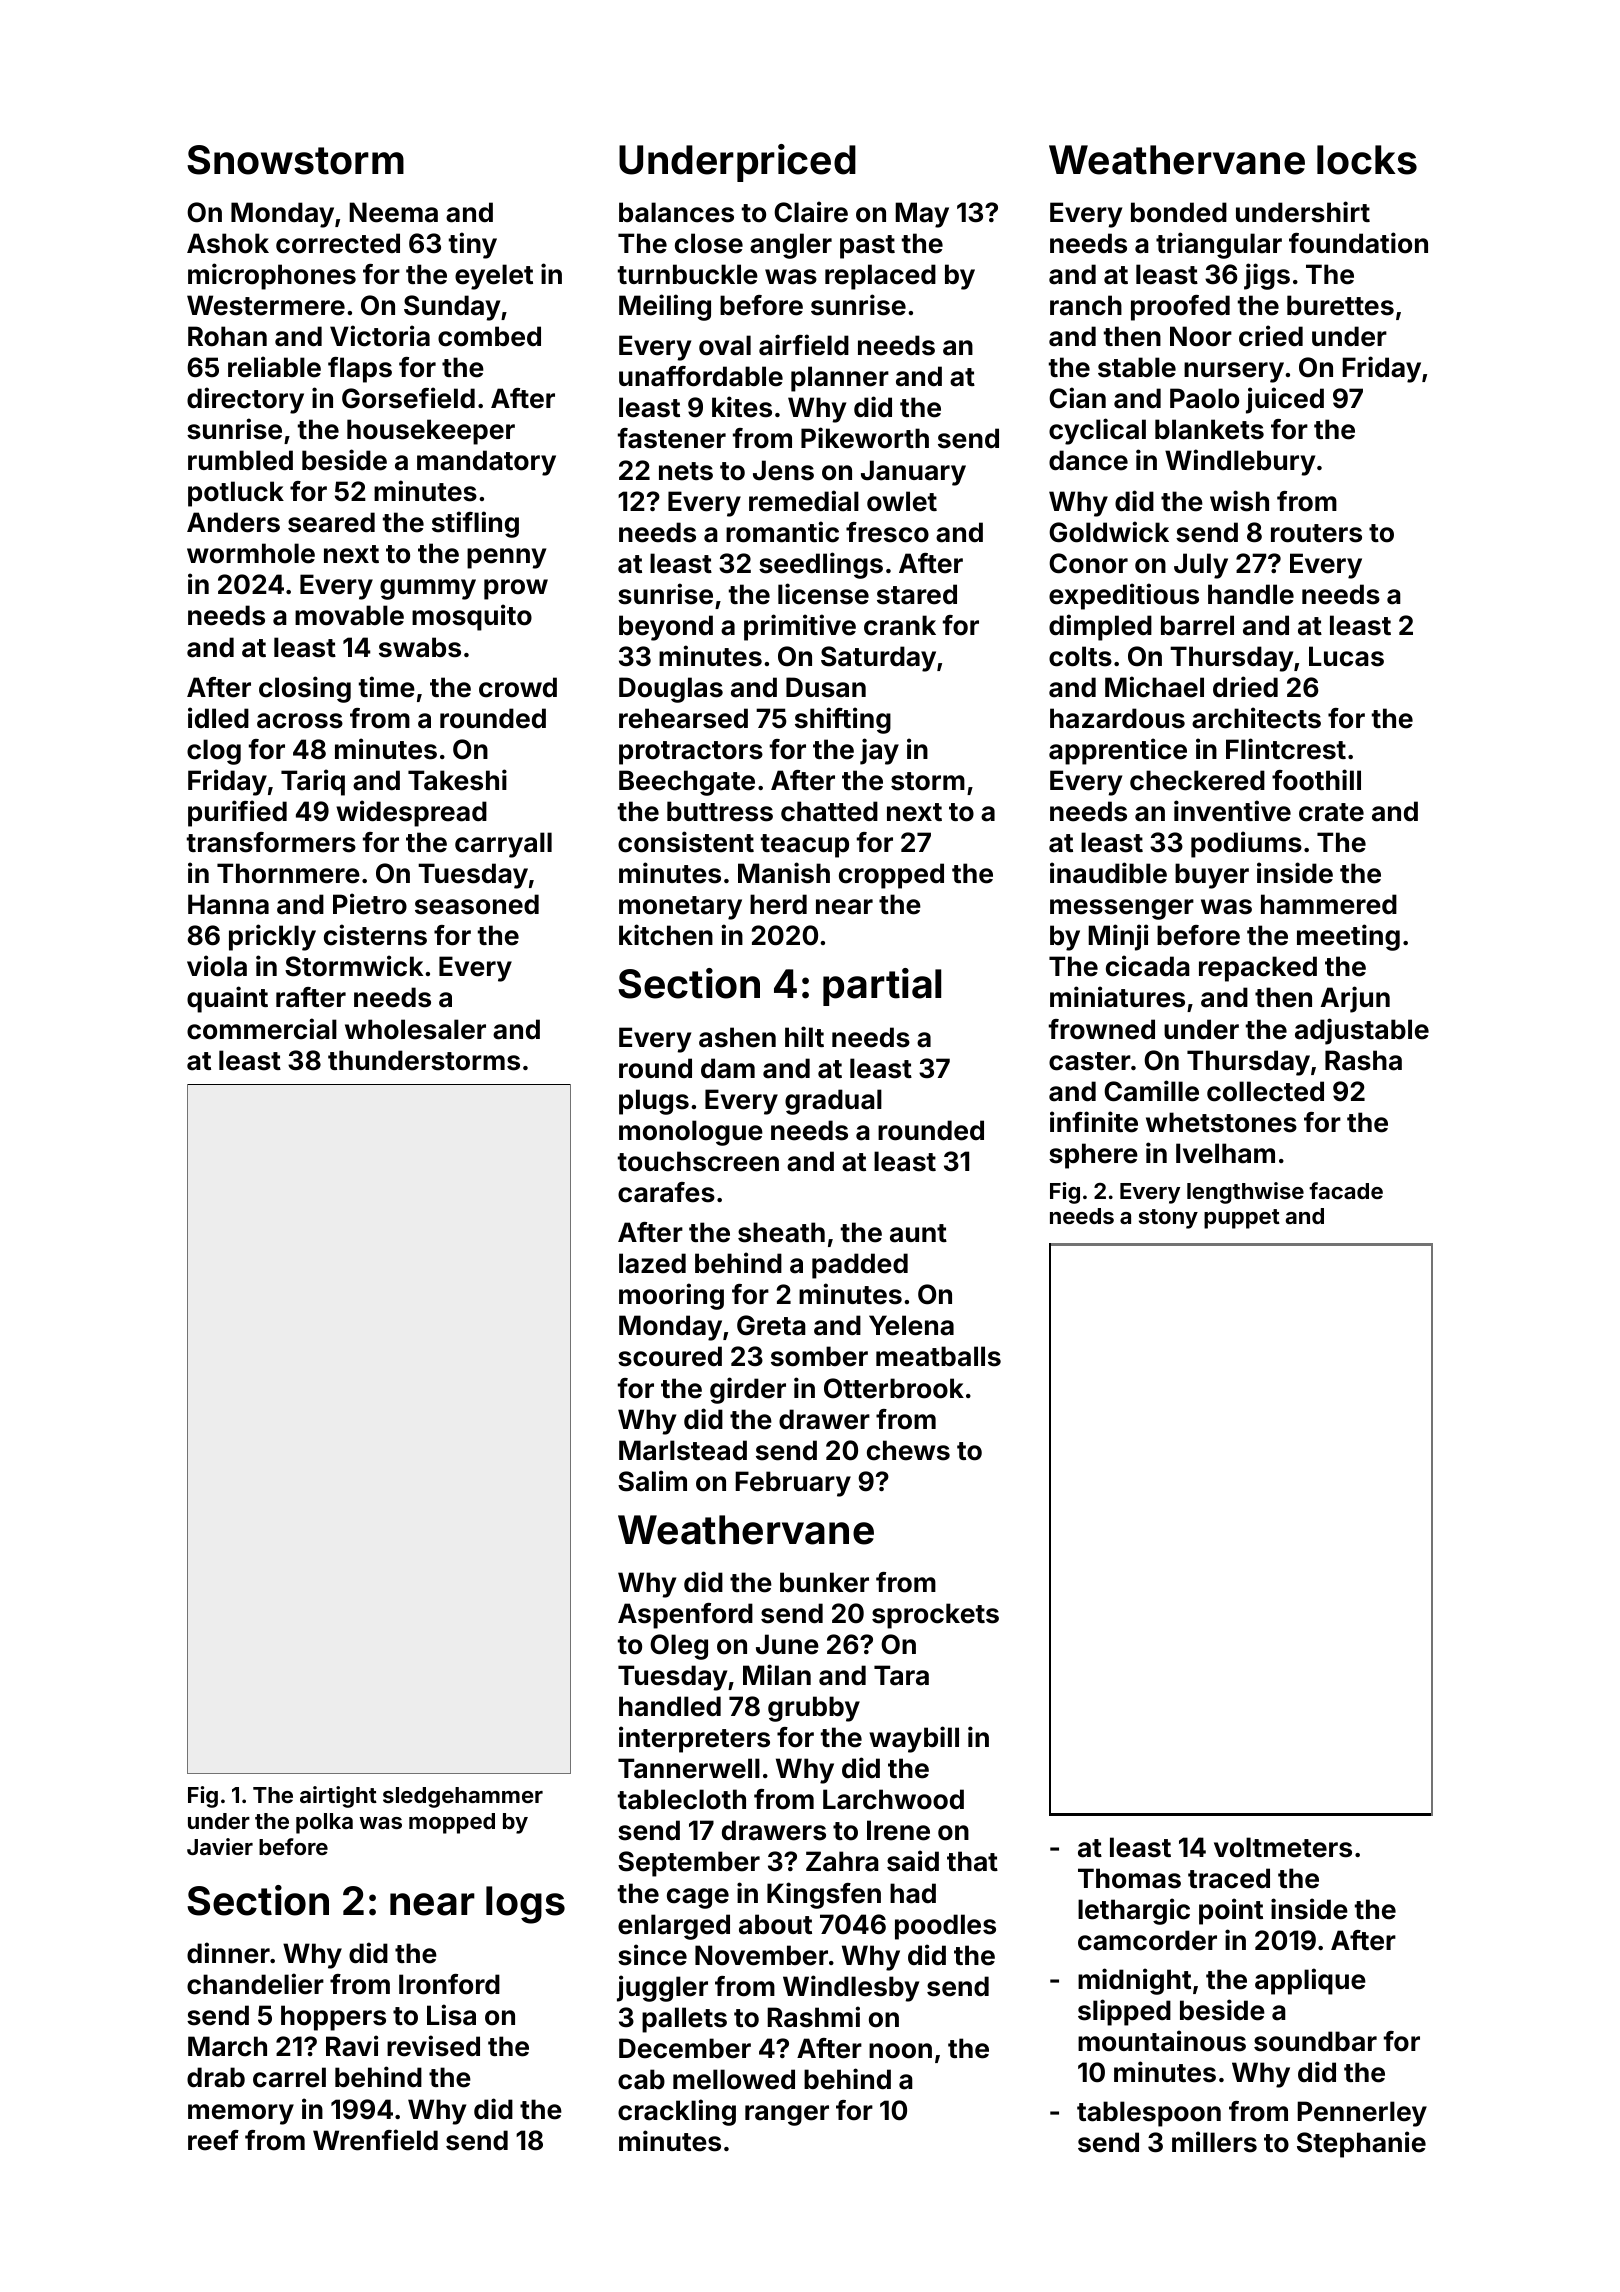 This page has height=2292, width=1620. Describe the element at coordinates (914, 1739) in the page. I see `waybill` at that location.
